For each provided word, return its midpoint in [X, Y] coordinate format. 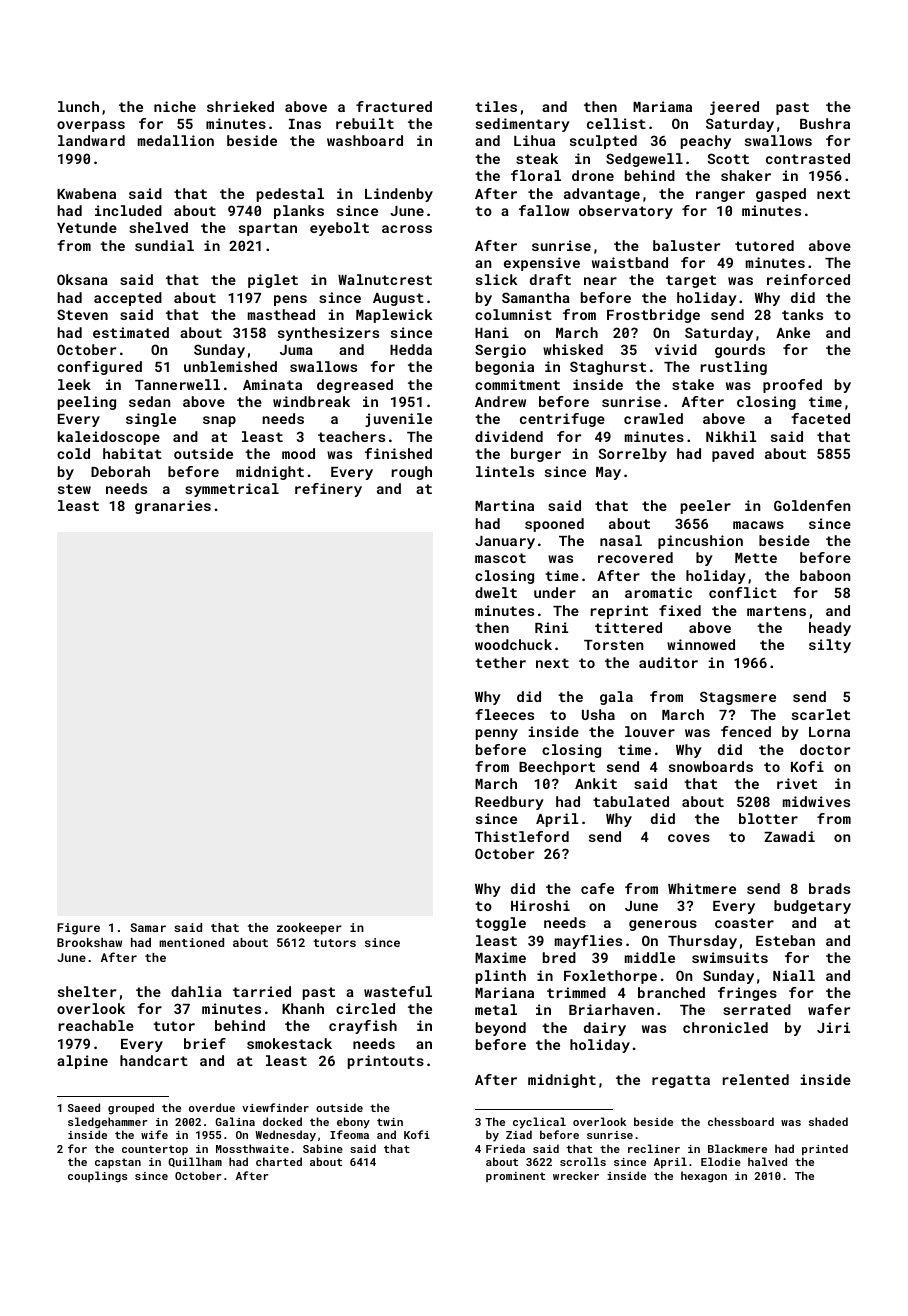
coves [689, 838]
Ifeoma [349, 1134]
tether [500, 662]
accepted [128, 299]
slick [497, 279]
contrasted [808, 158]
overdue [212, 1107]
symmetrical [232, 490]
